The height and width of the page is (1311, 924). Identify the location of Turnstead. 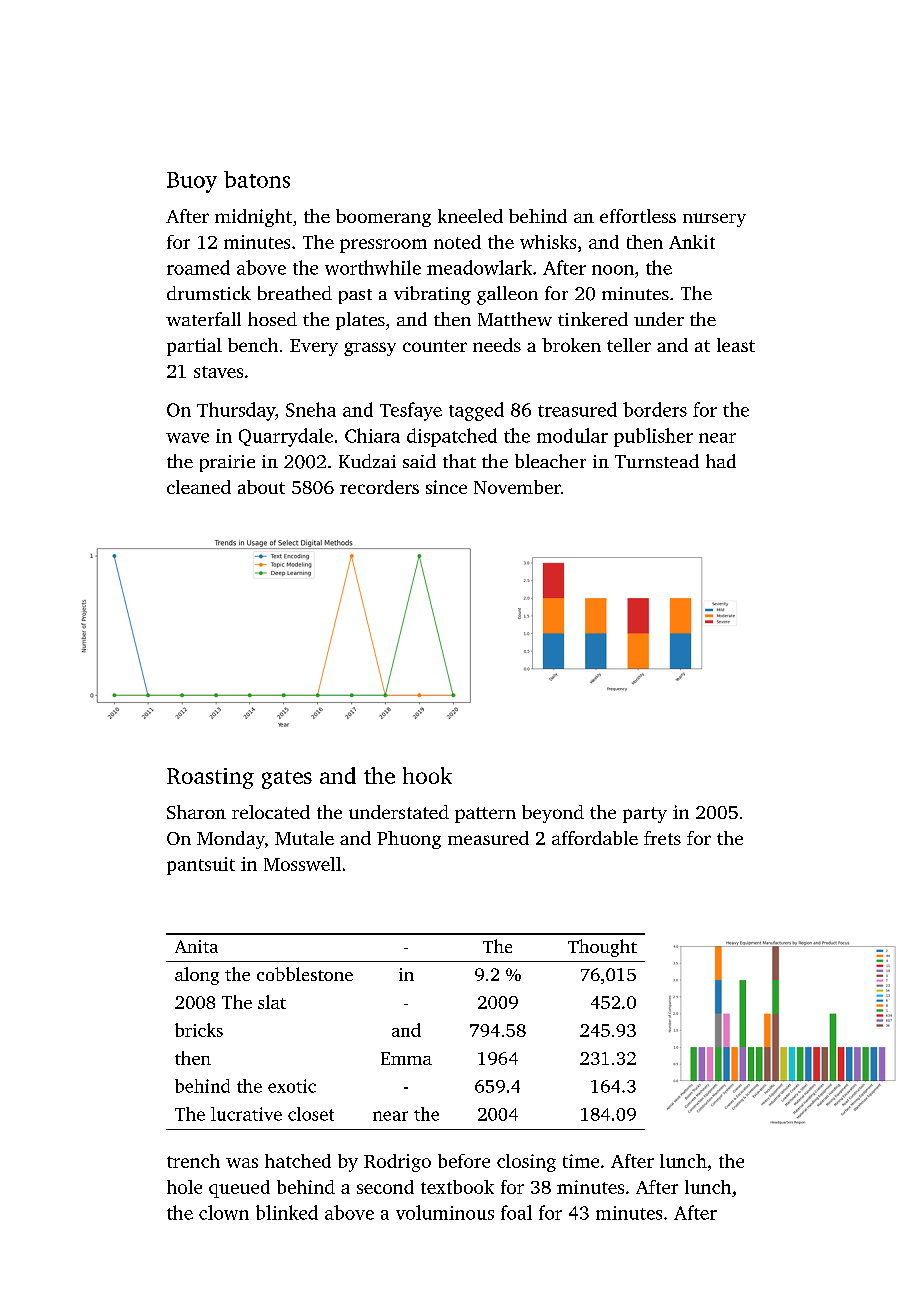
(657, 461).
